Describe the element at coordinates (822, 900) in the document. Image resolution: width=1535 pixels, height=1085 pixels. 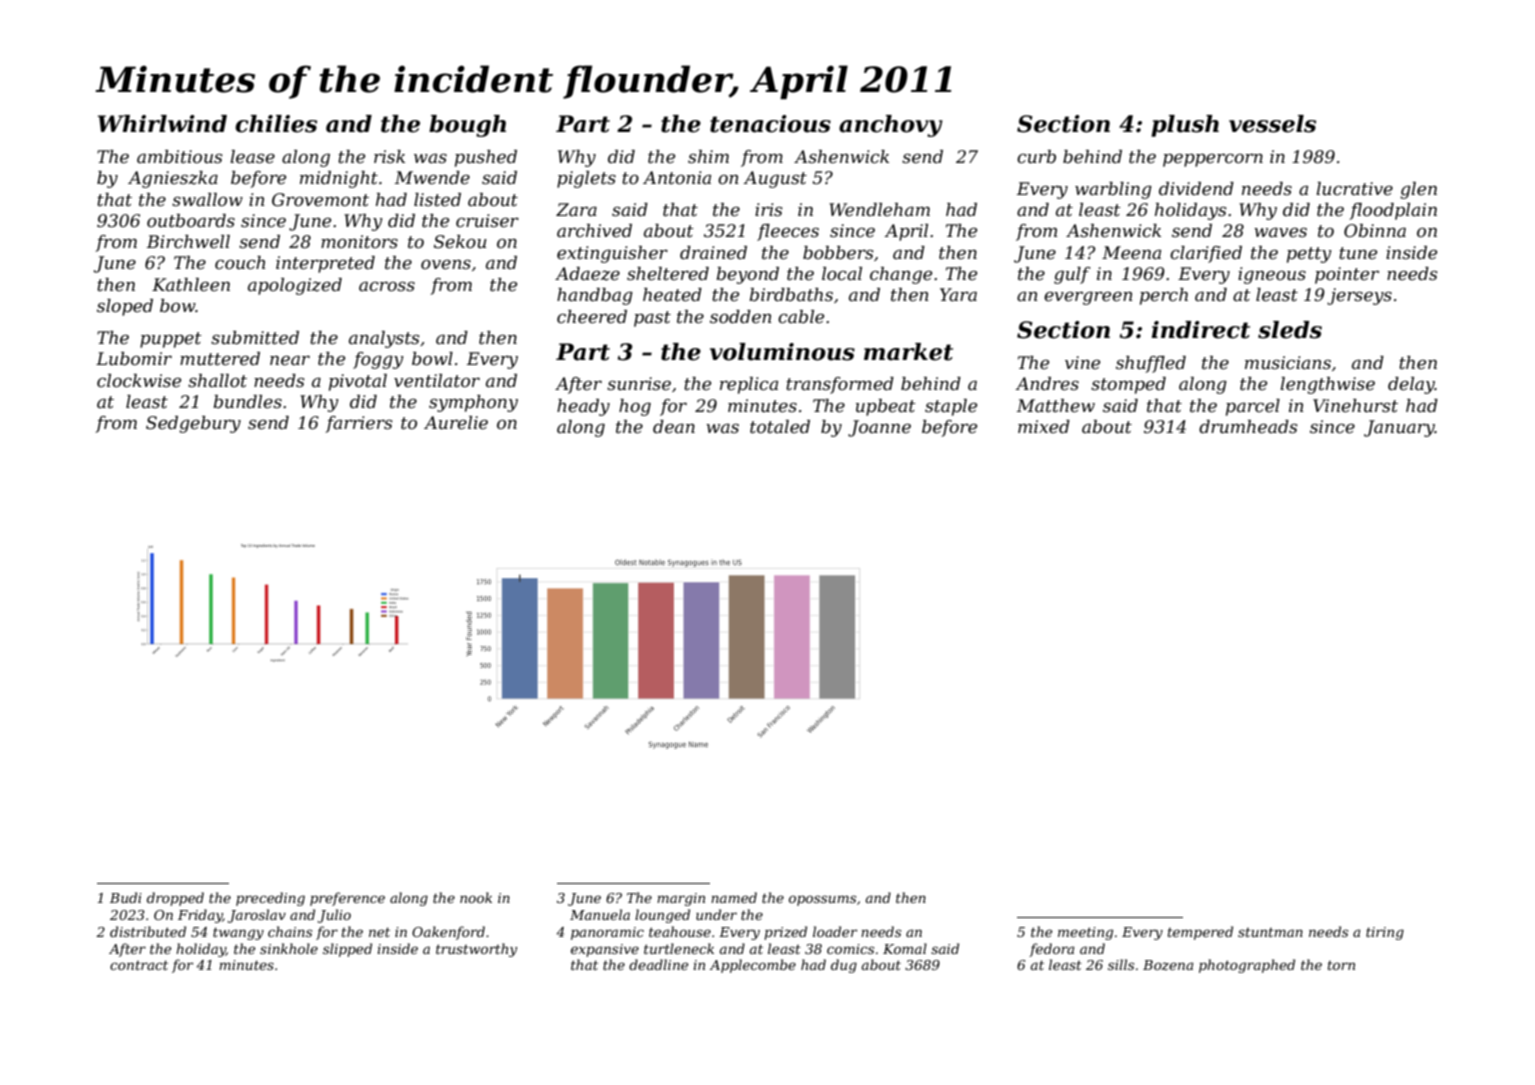
I see `opossums` at that location.
